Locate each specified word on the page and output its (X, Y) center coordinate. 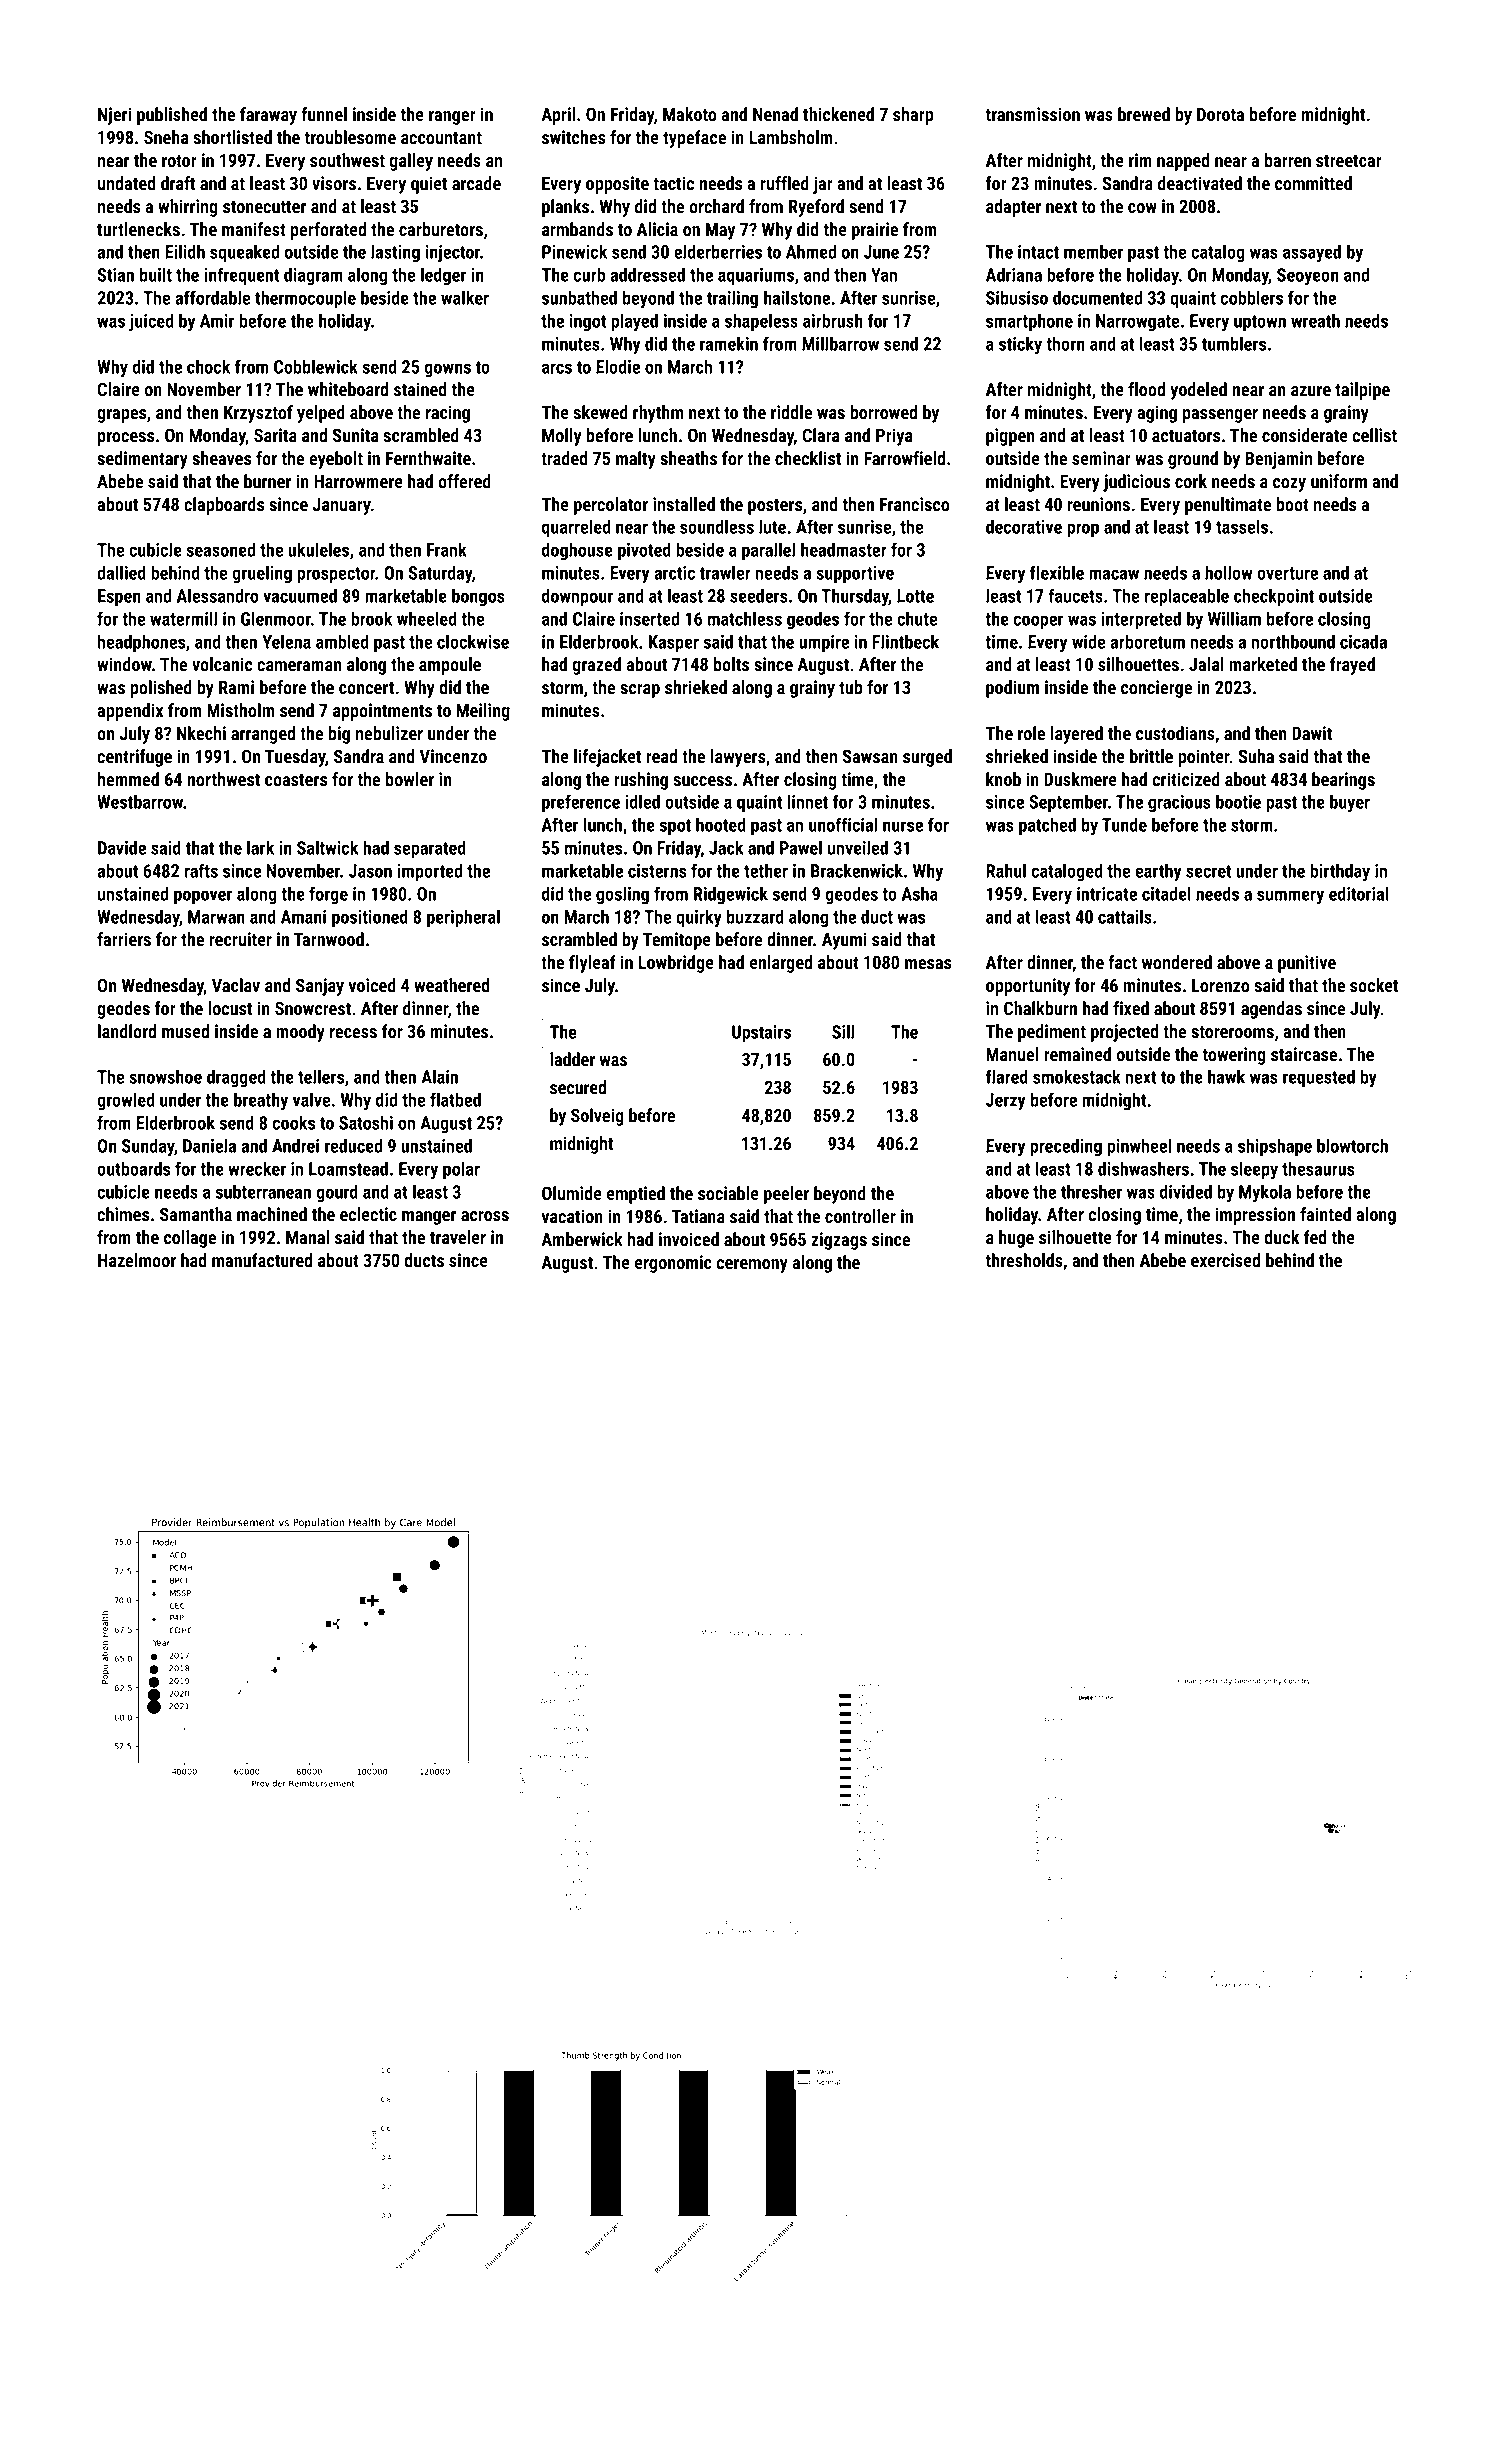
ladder (572, 1059)
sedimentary (142, 460)
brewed (1144, 114)
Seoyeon (1308, 277)
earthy (1158, 872)
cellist (1375, 435)
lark (260, 847)
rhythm (658, 414)
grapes (121, 416)
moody (300, 1033)
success (702, 781)
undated (127, 183)
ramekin (729, 343)
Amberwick (582, 1239)
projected (1125, 1033)
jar (823, 185)
